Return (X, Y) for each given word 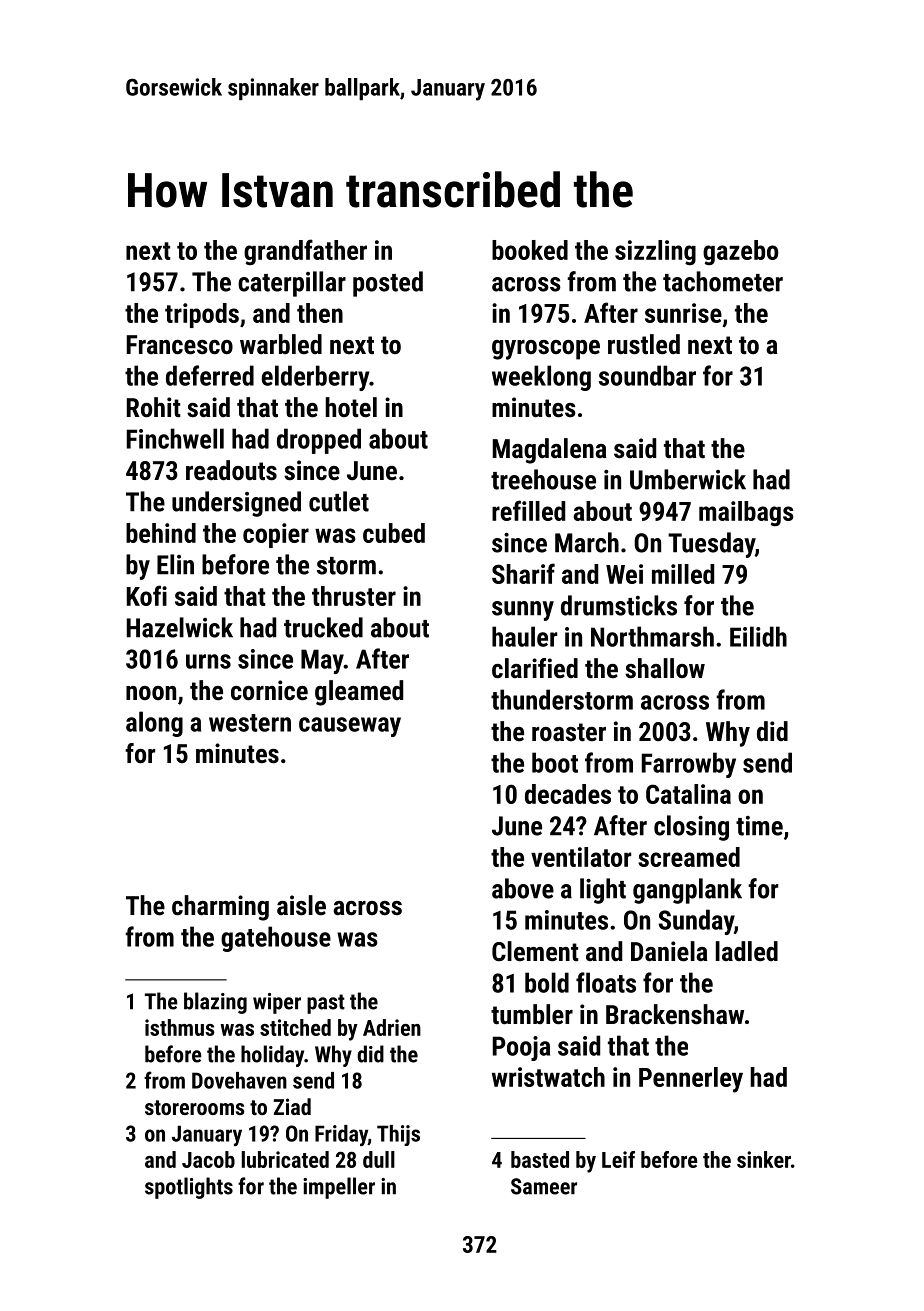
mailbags (746, 513)
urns (208, 661)
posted (388, 284)
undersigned (236, 504)
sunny (523, 611)
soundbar (647, 375)
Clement (535, 951)
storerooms (195, 1107)
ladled (747, 951)
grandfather (305, 252)
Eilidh (758, 636)
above (523, 888)
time (759, 826)
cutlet (339, 501)
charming (220, 908)
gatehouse (276, 939)
